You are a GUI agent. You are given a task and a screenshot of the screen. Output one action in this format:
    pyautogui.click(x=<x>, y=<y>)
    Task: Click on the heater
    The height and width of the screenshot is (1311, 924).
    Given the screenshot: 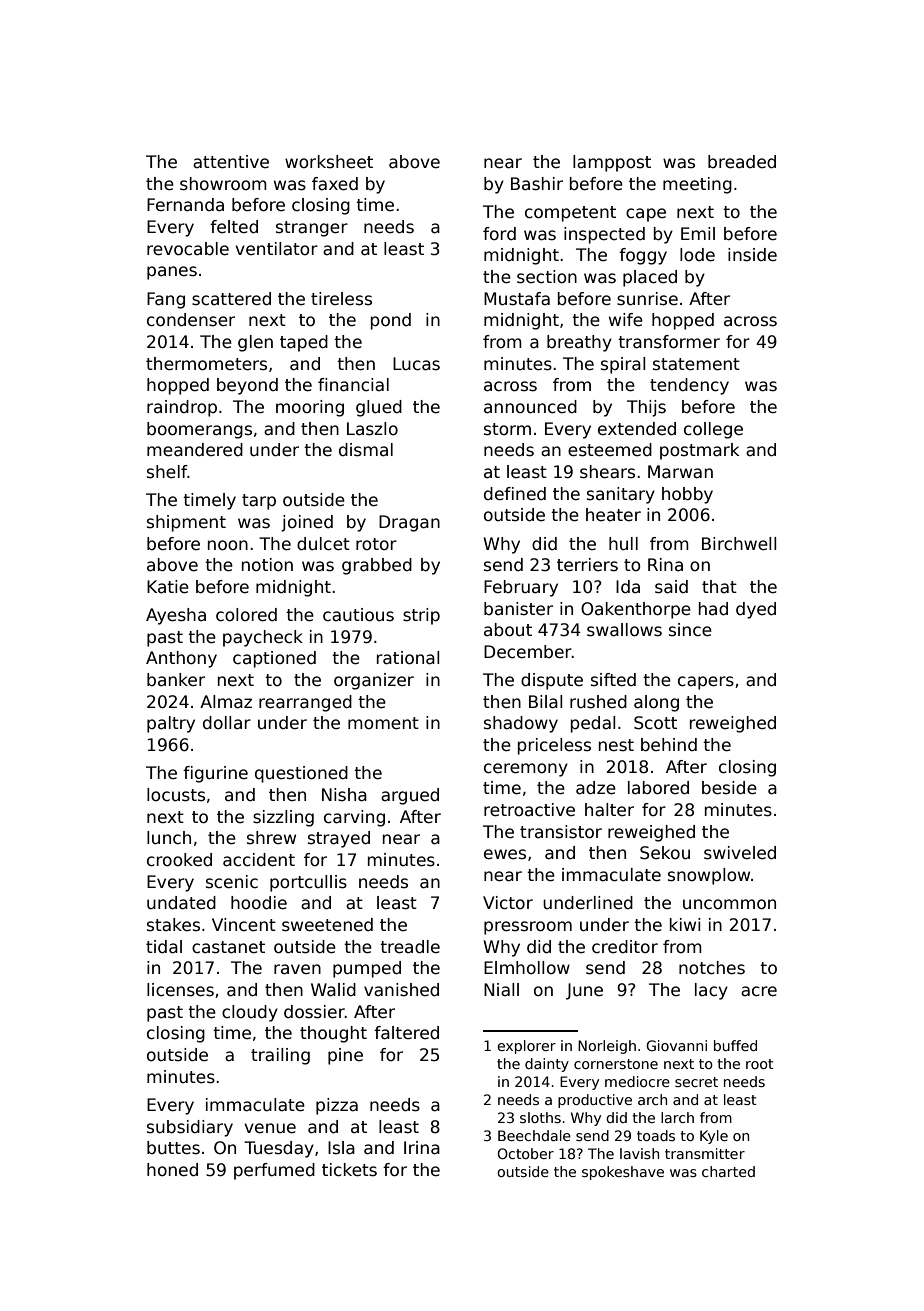 What is the action you would take?
    pyautogui.click(x=613, y=515)
